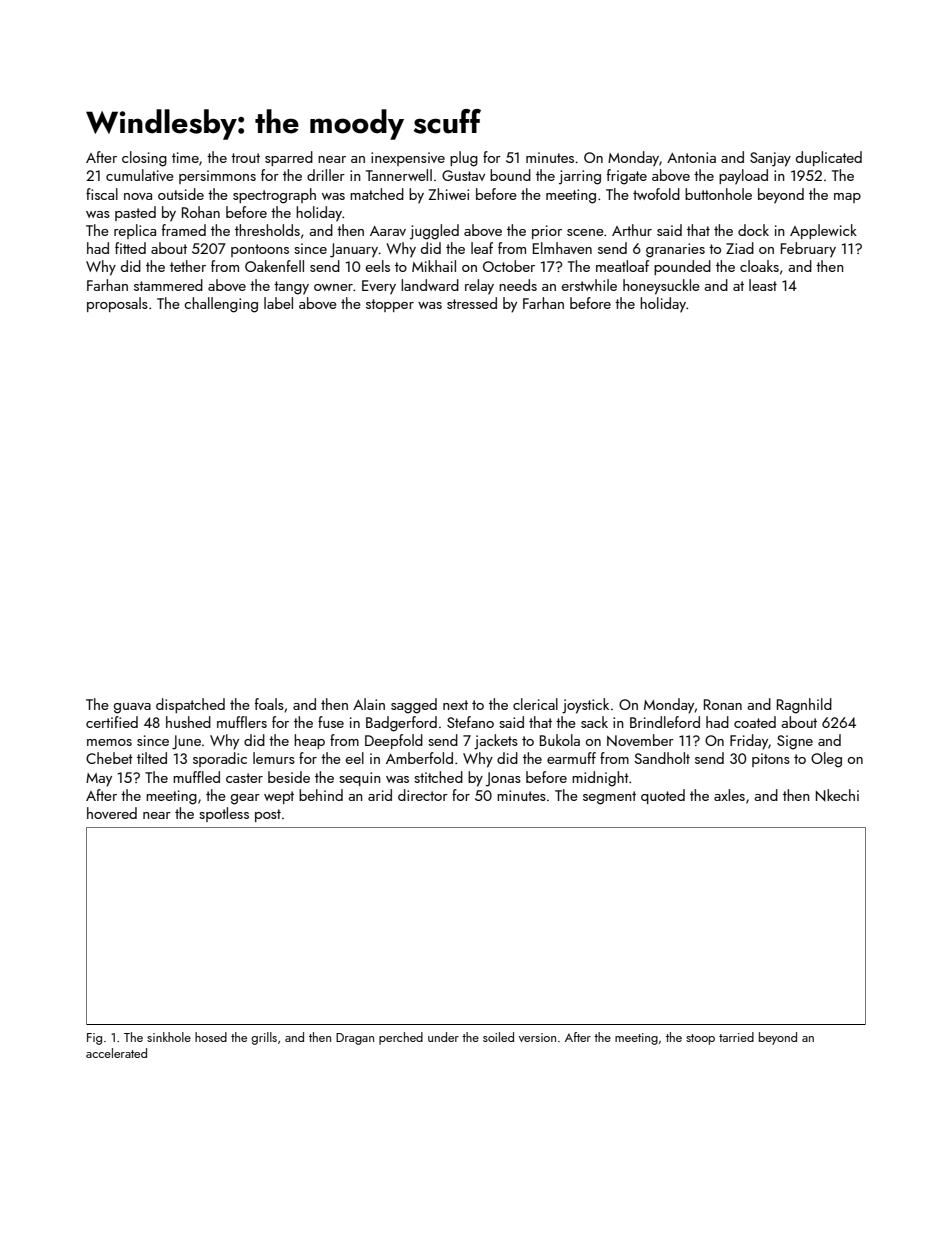  What do you see at coordinates (116, 1053) in the screenshot?
I see `accelerated` at bounding box center [116, 1053].
